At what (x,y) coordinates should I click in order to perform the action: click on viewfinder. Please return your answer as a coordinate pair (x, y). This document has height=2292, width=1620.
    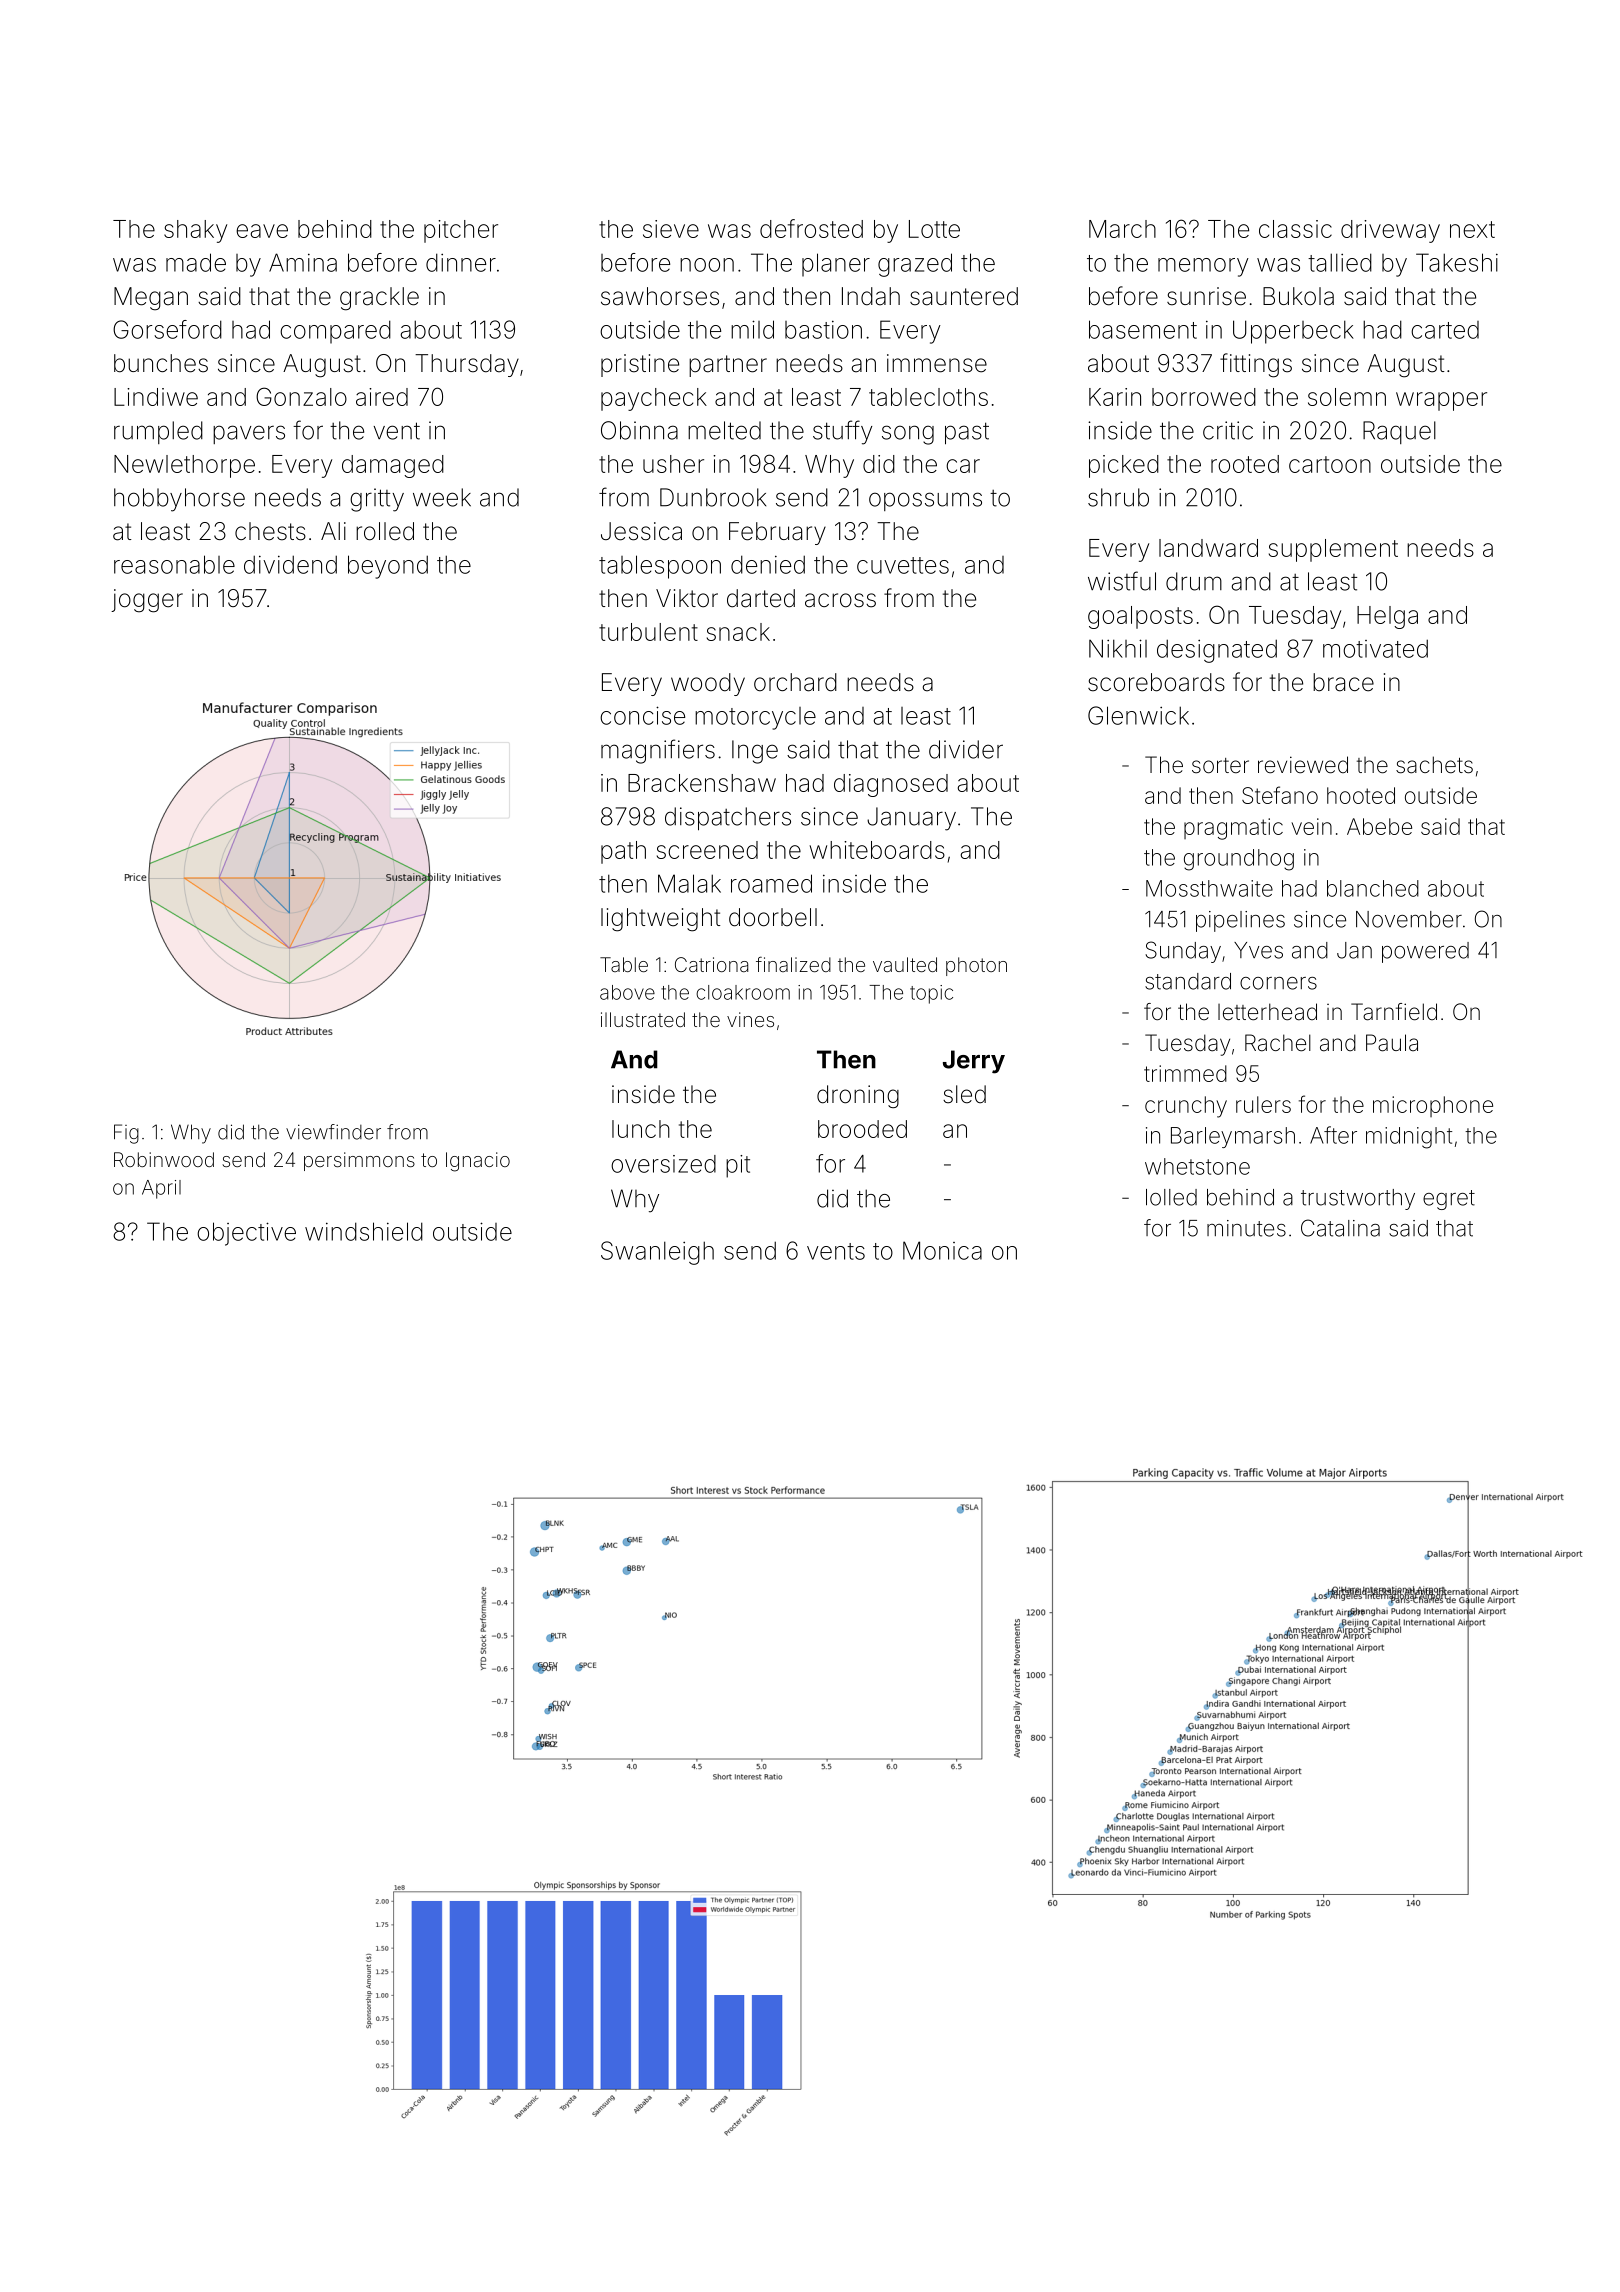
    Looking at the image, I should click on (333, 1132).
